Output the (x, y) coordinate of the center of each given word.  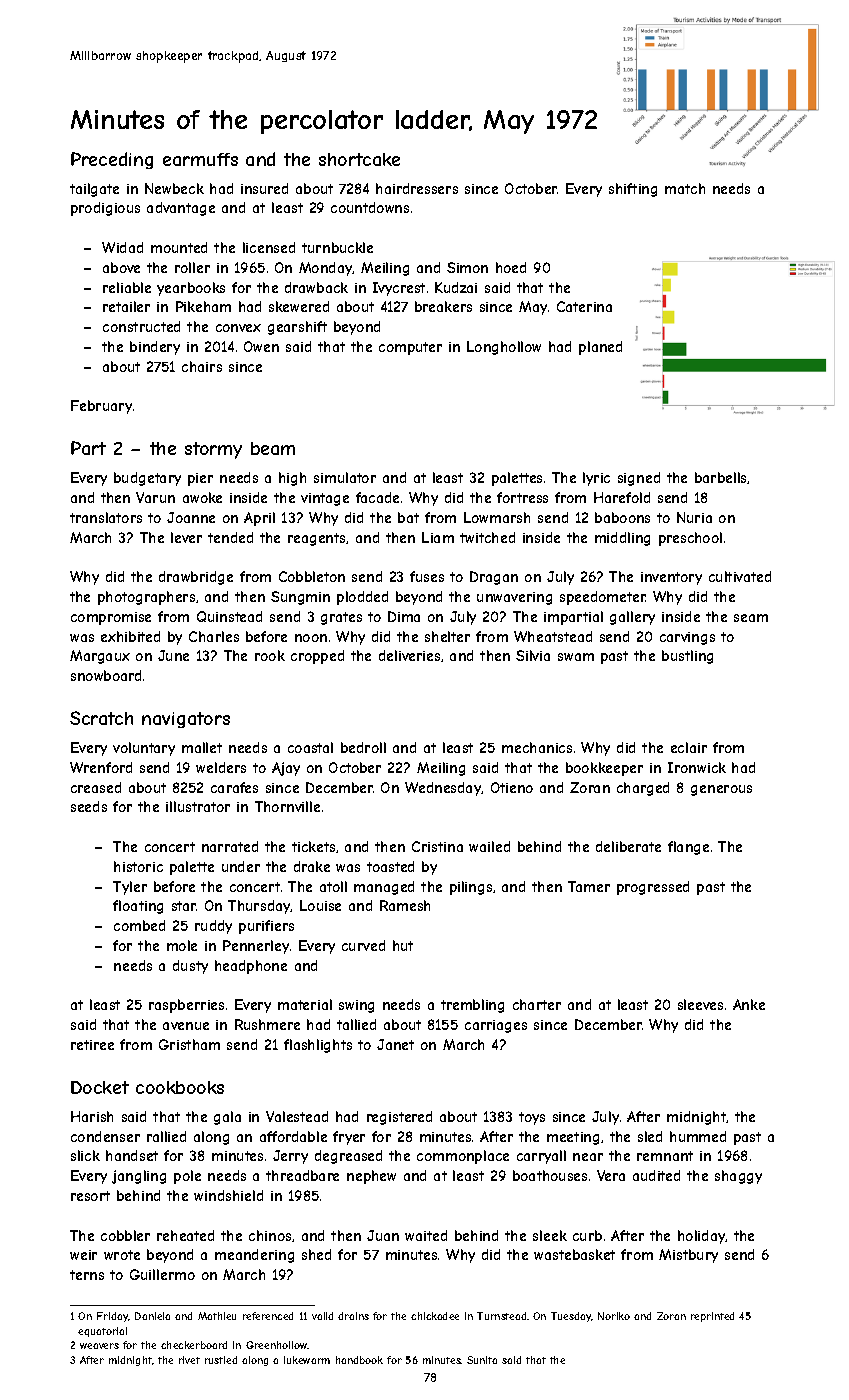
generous (721, 790)
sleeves (700, 1004)
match (685, 188)
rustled (221, 1360)
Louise (320, 905)
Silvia (533, 655)
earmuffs (200, 159)
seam (751, 618)
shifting (633, 190)
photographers (146, 598)
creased (96, 787)
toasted (390, 866)
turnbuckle (337, 247)
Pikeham (203, 306)
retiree (92, 1045)
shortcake (359, 159)
